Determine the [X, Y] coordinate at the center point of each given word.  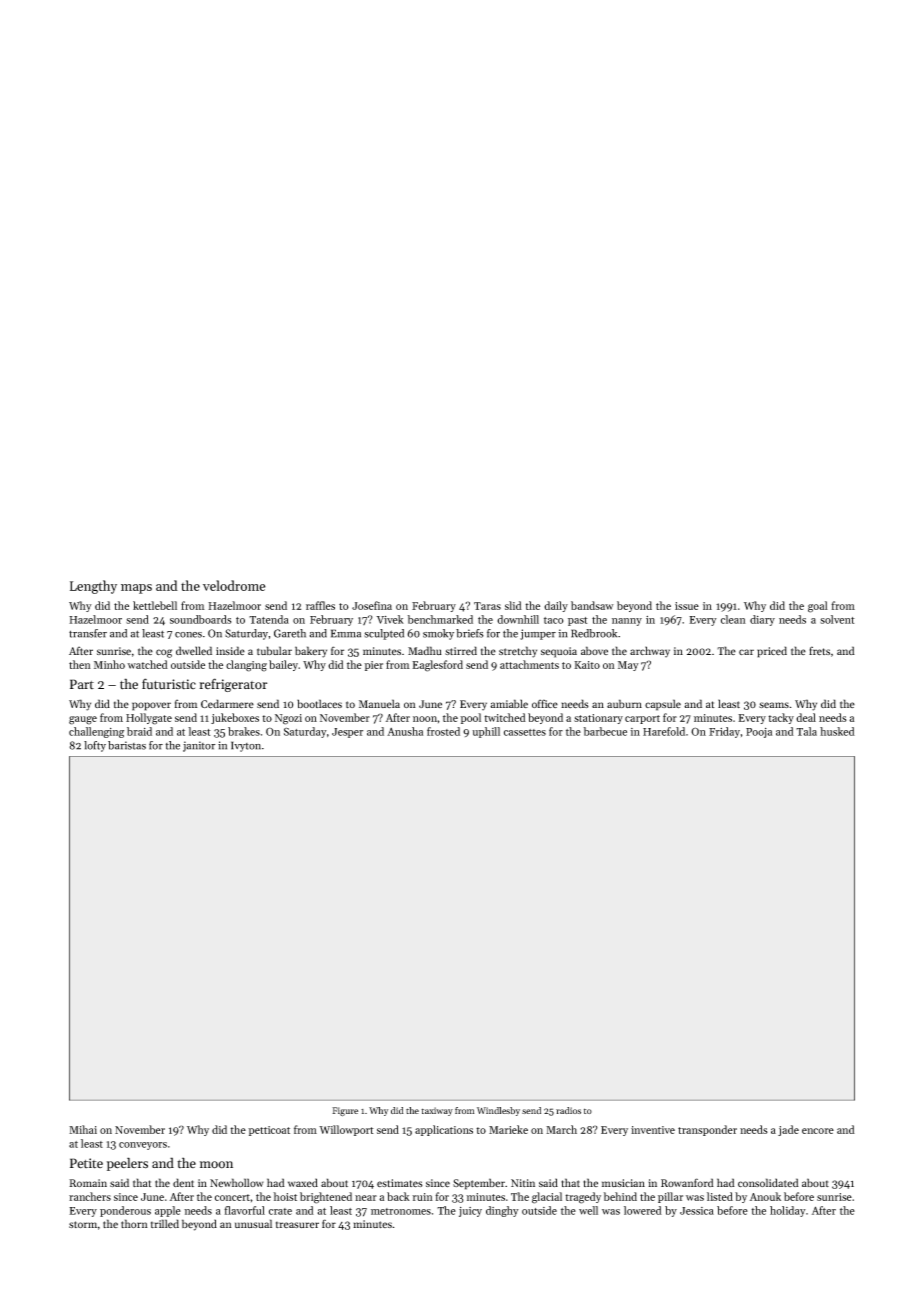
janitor [199, 746]
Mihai [83, 1129]
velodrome [234, 585]
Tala [806, 731]
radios [568, 1110]
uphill [486, 732]
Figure [345, 1112]
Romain [88, 1183]
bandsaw [592, 605]
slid [513, 605]
